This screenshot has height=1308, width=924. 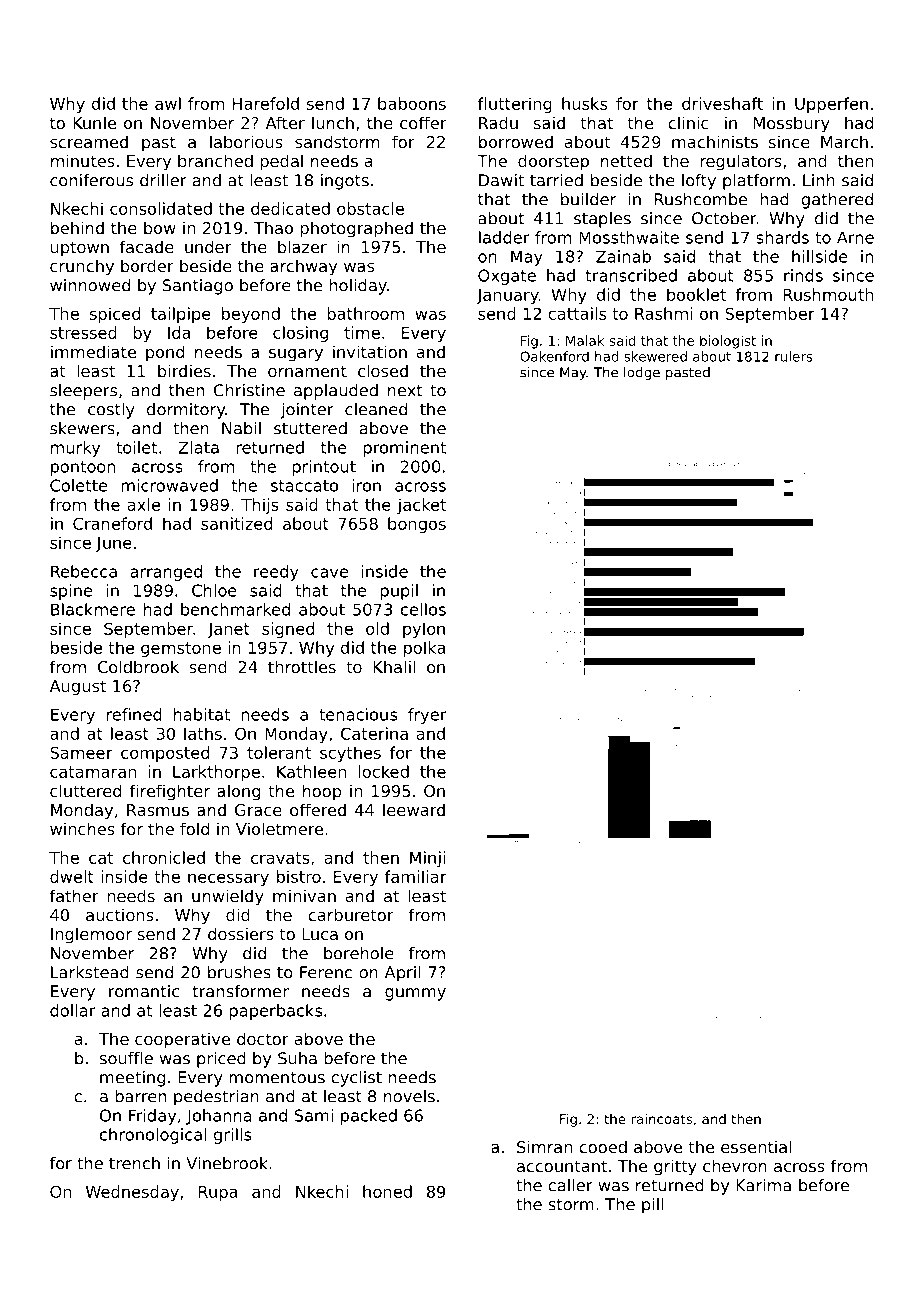 I want to click on driller, so click(x=163, y=180).
